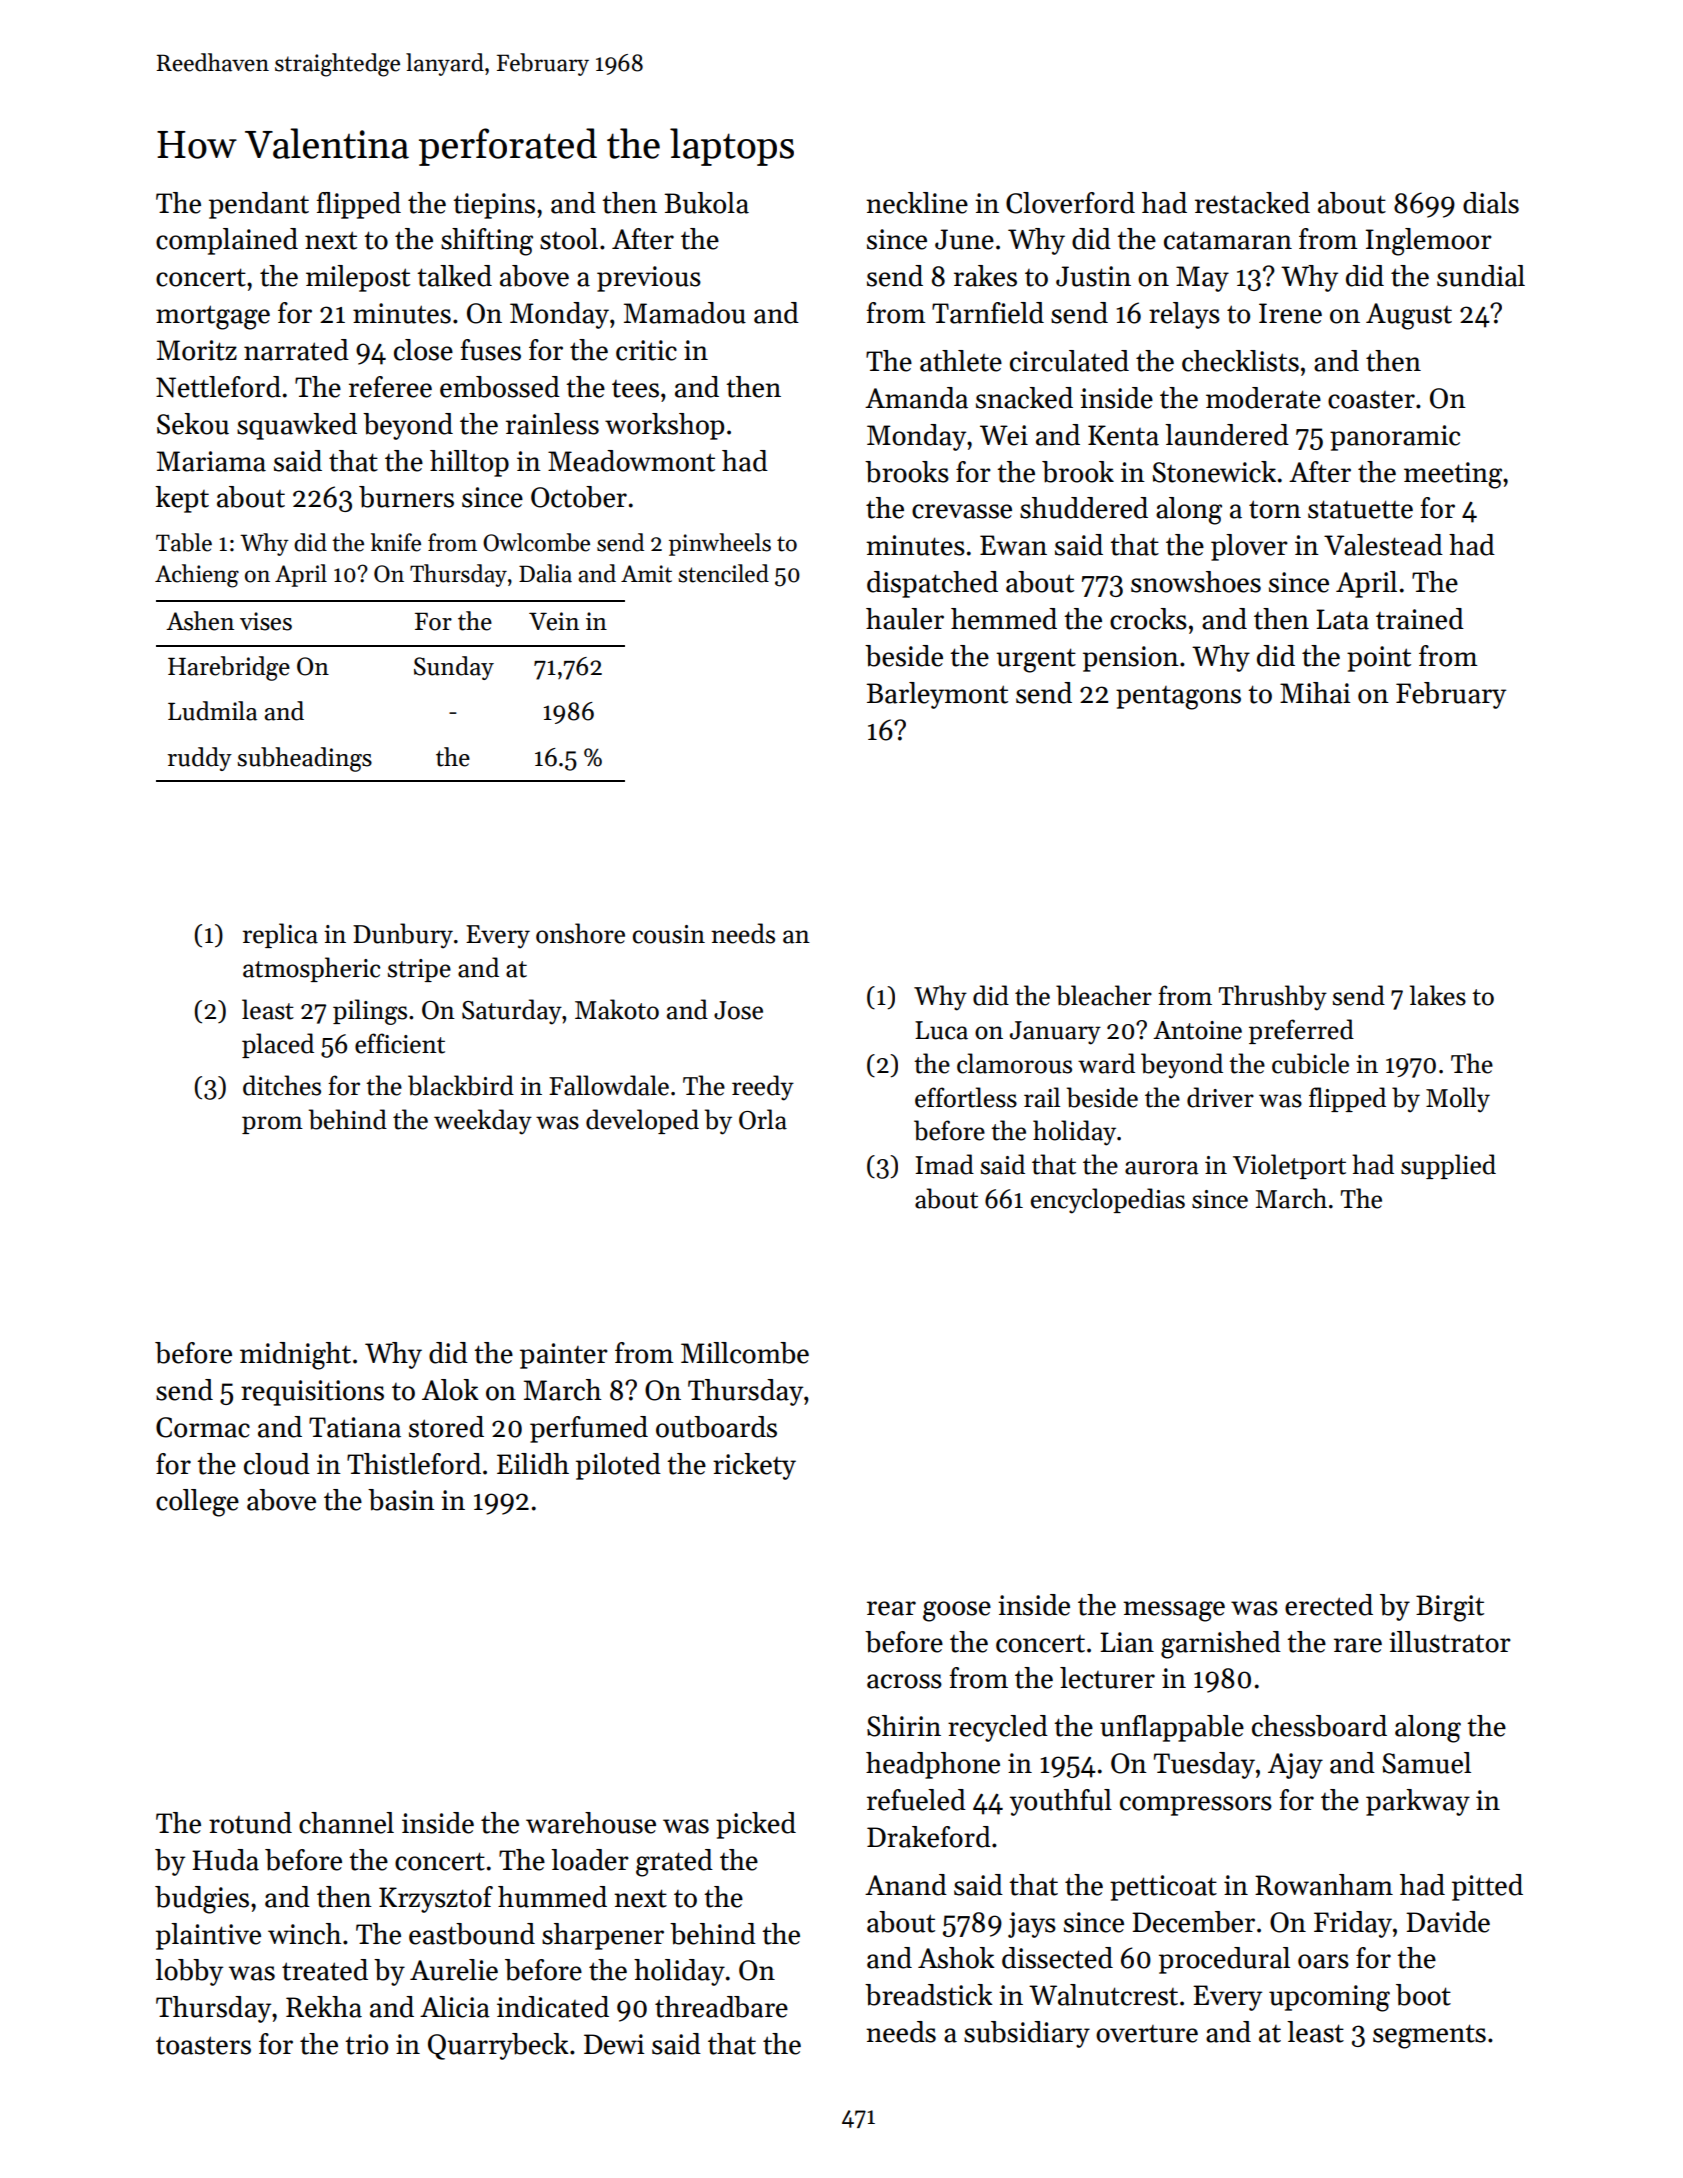 The height and width of the screenshot is (2178, 1683). I want to click on reedy, so click(763, 1088).
